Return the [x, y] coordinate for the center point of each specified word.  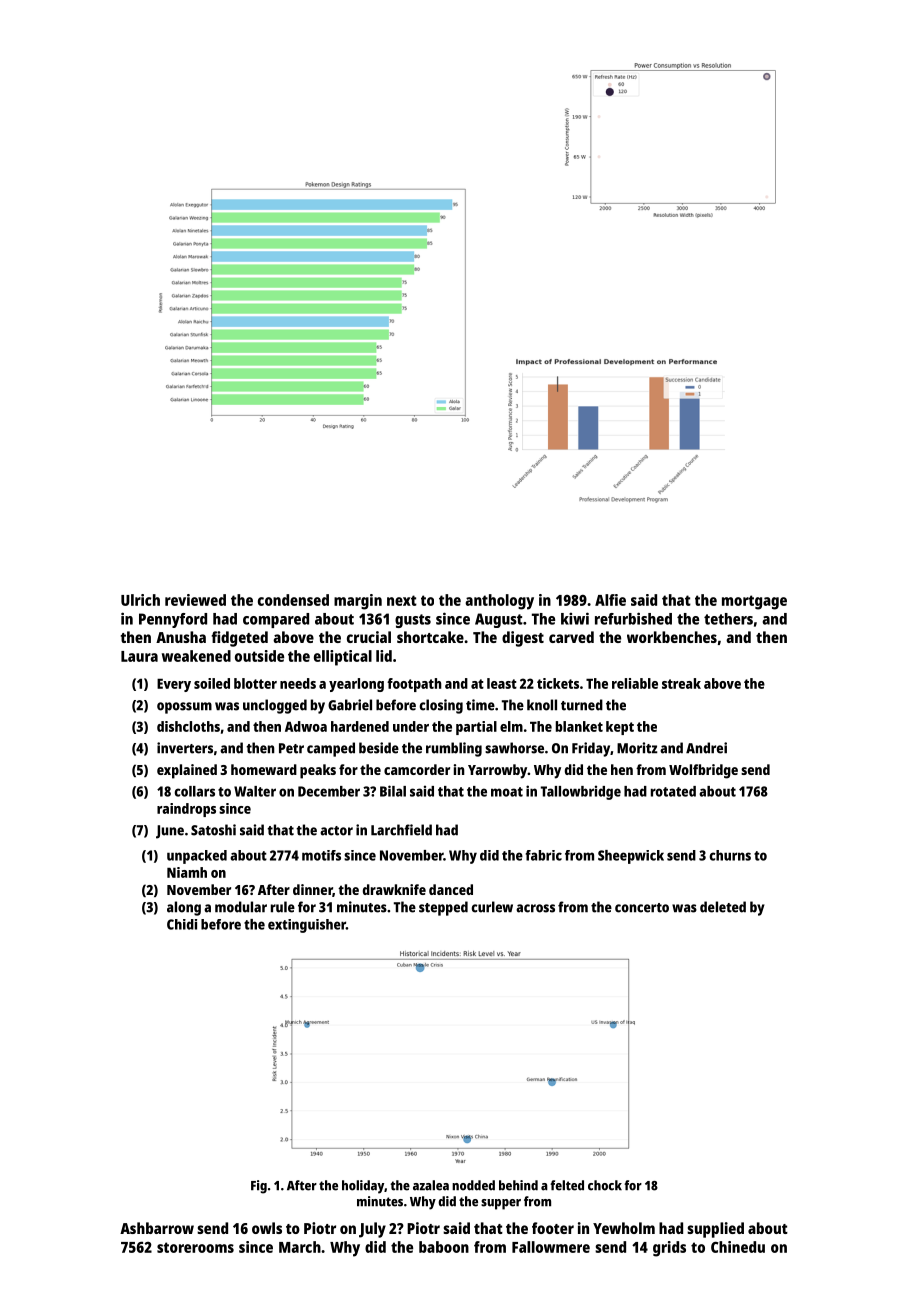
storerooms [195, 1247]
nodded [473, 1185]
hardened [360, 726]
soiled [212, 683]
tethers [728, 619]
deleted [723, 907]
